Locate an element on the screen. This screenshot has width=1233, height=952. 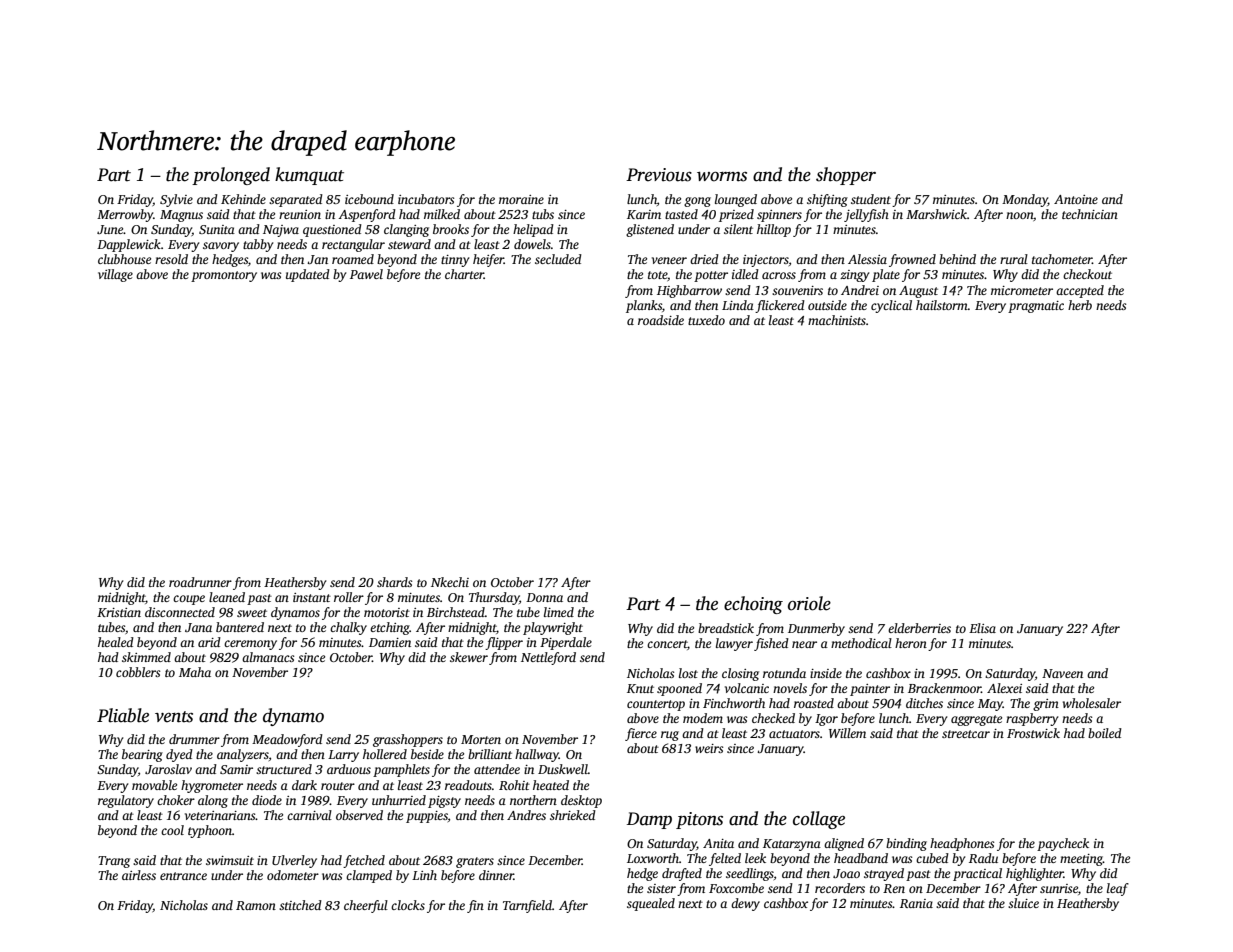
Loxworth is located at coordinates (653, 858).
